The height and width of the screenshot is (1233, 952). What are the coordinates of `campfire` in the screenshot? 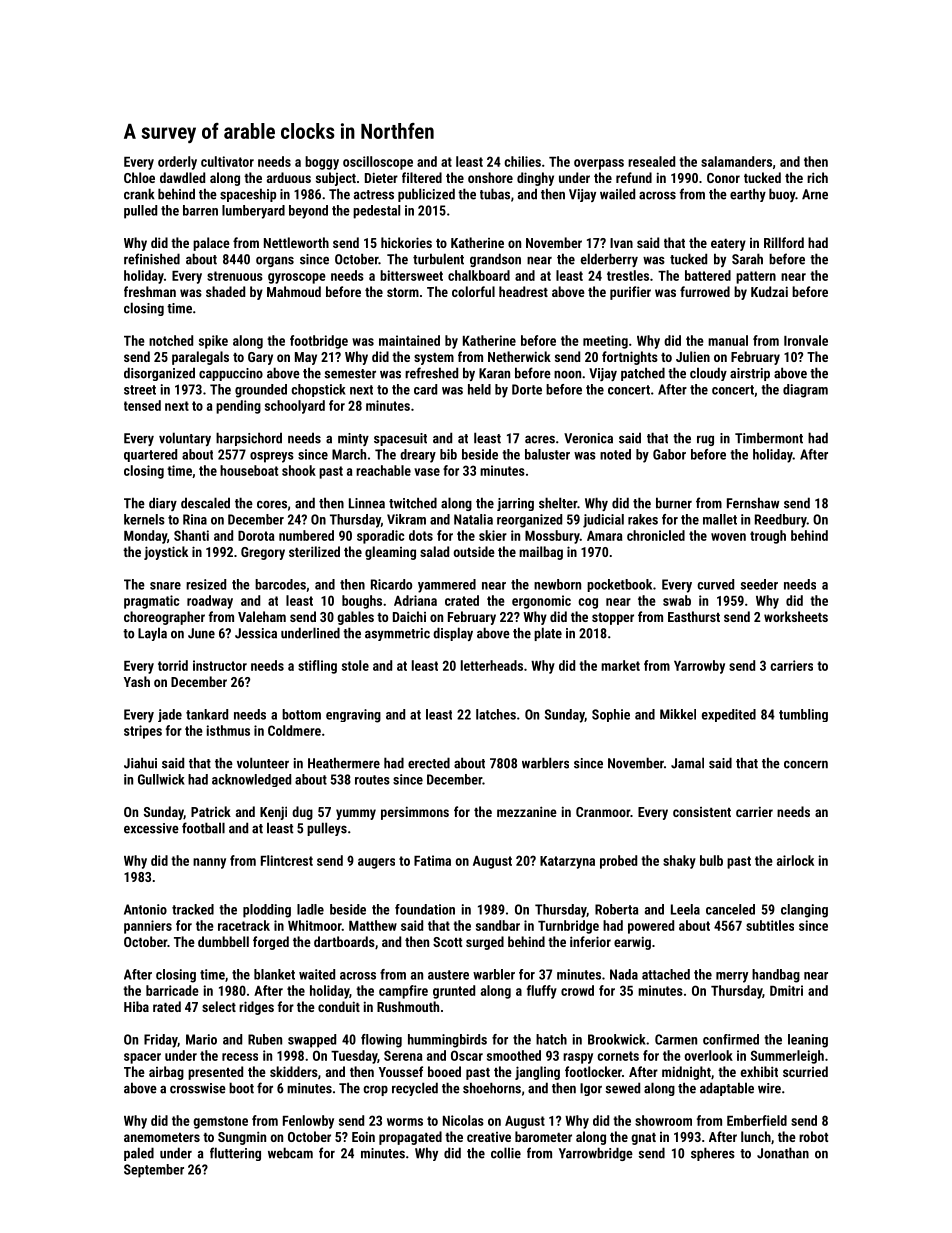 It's located at (403, 992).
